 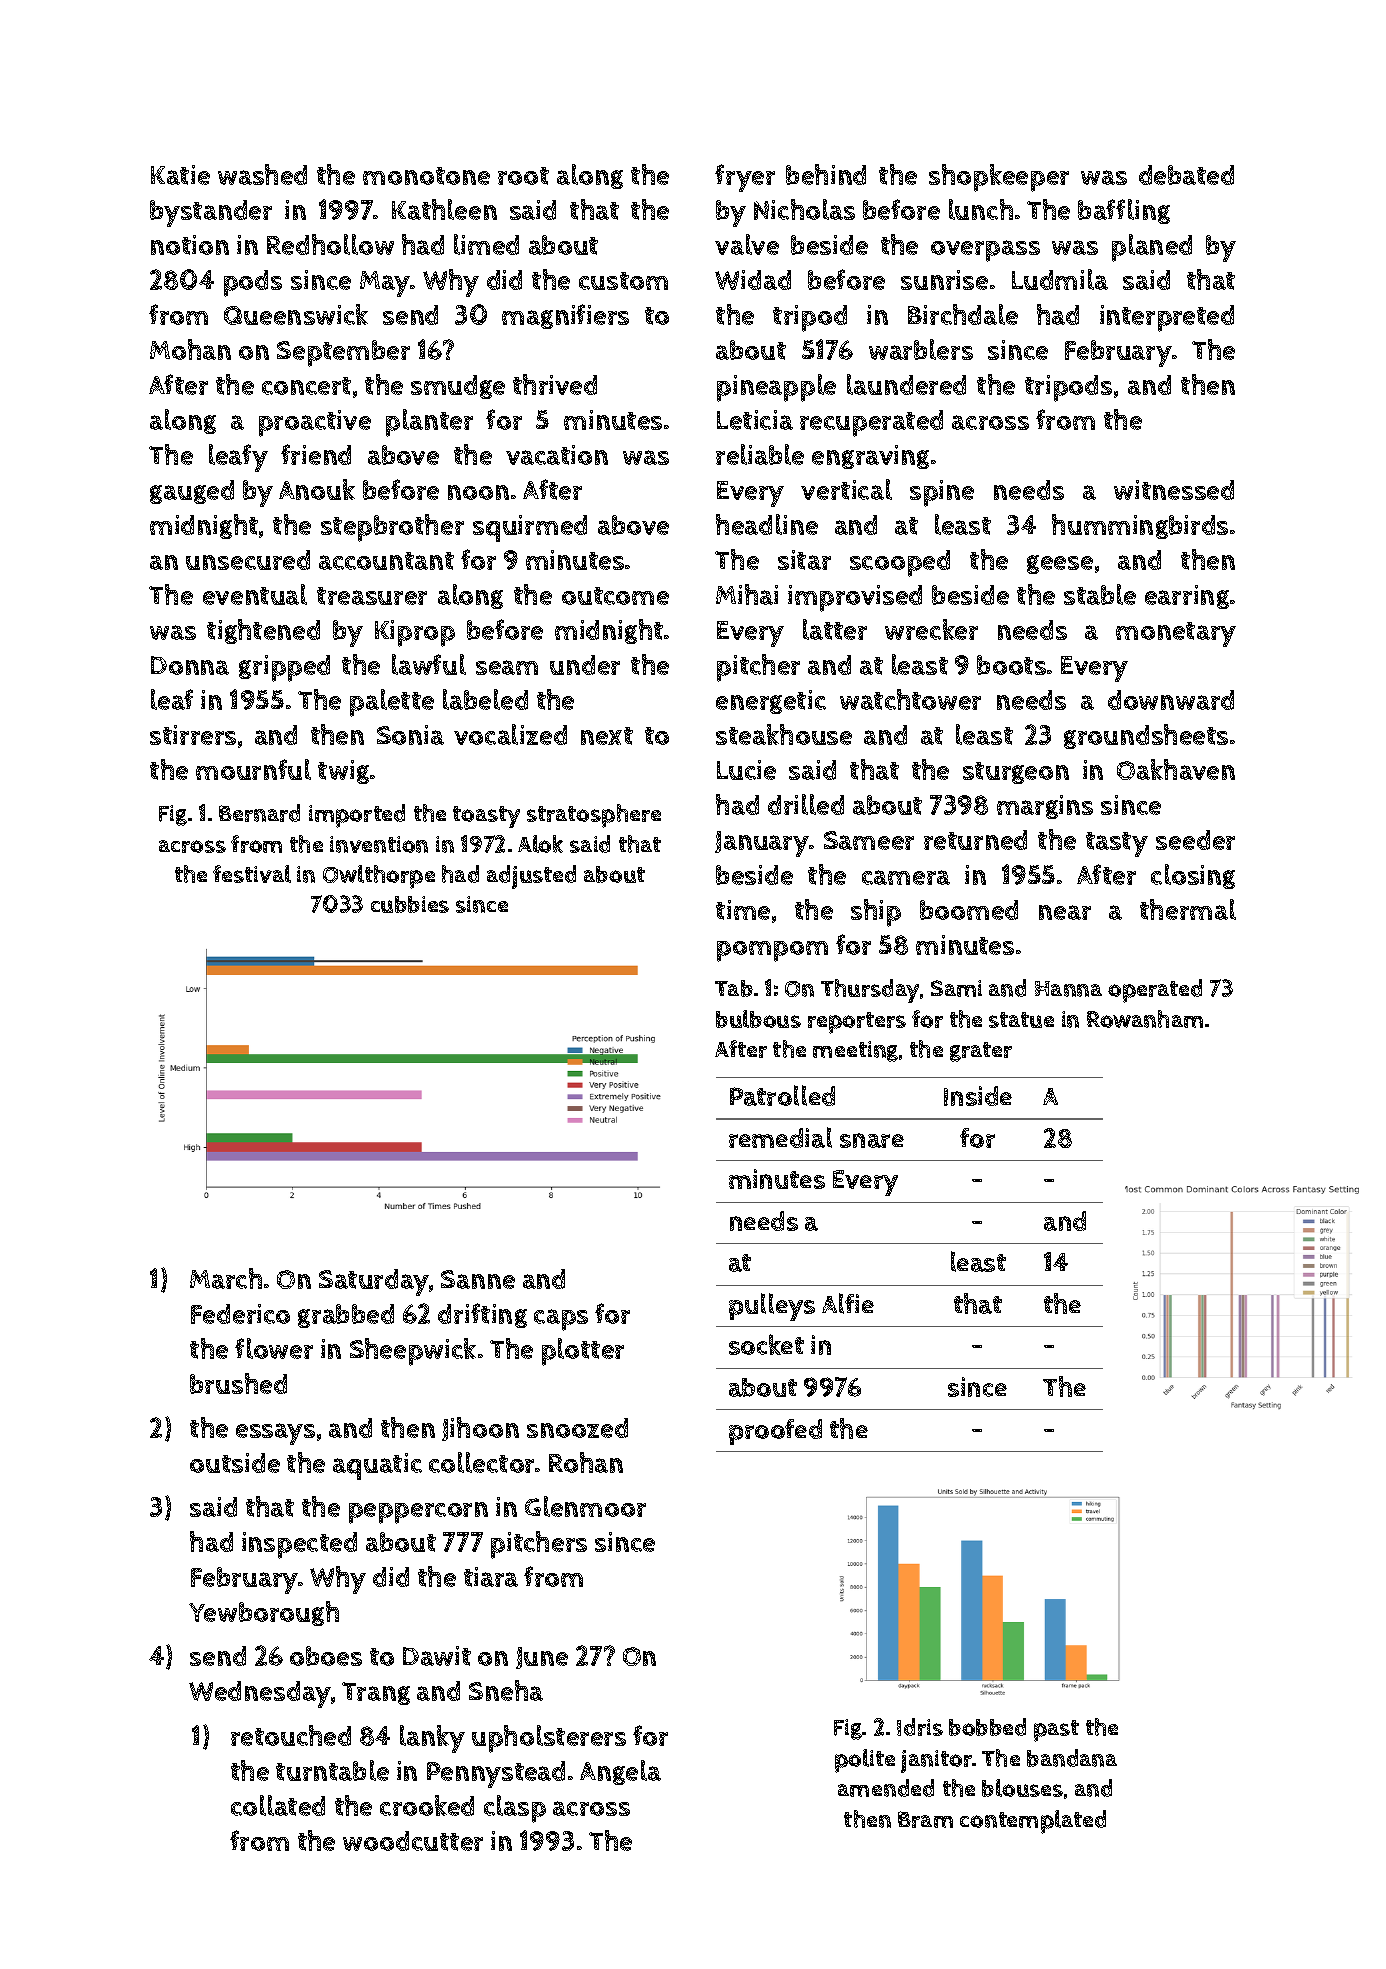 I want to click on Ludmila, so click(x=1060, y=279).
